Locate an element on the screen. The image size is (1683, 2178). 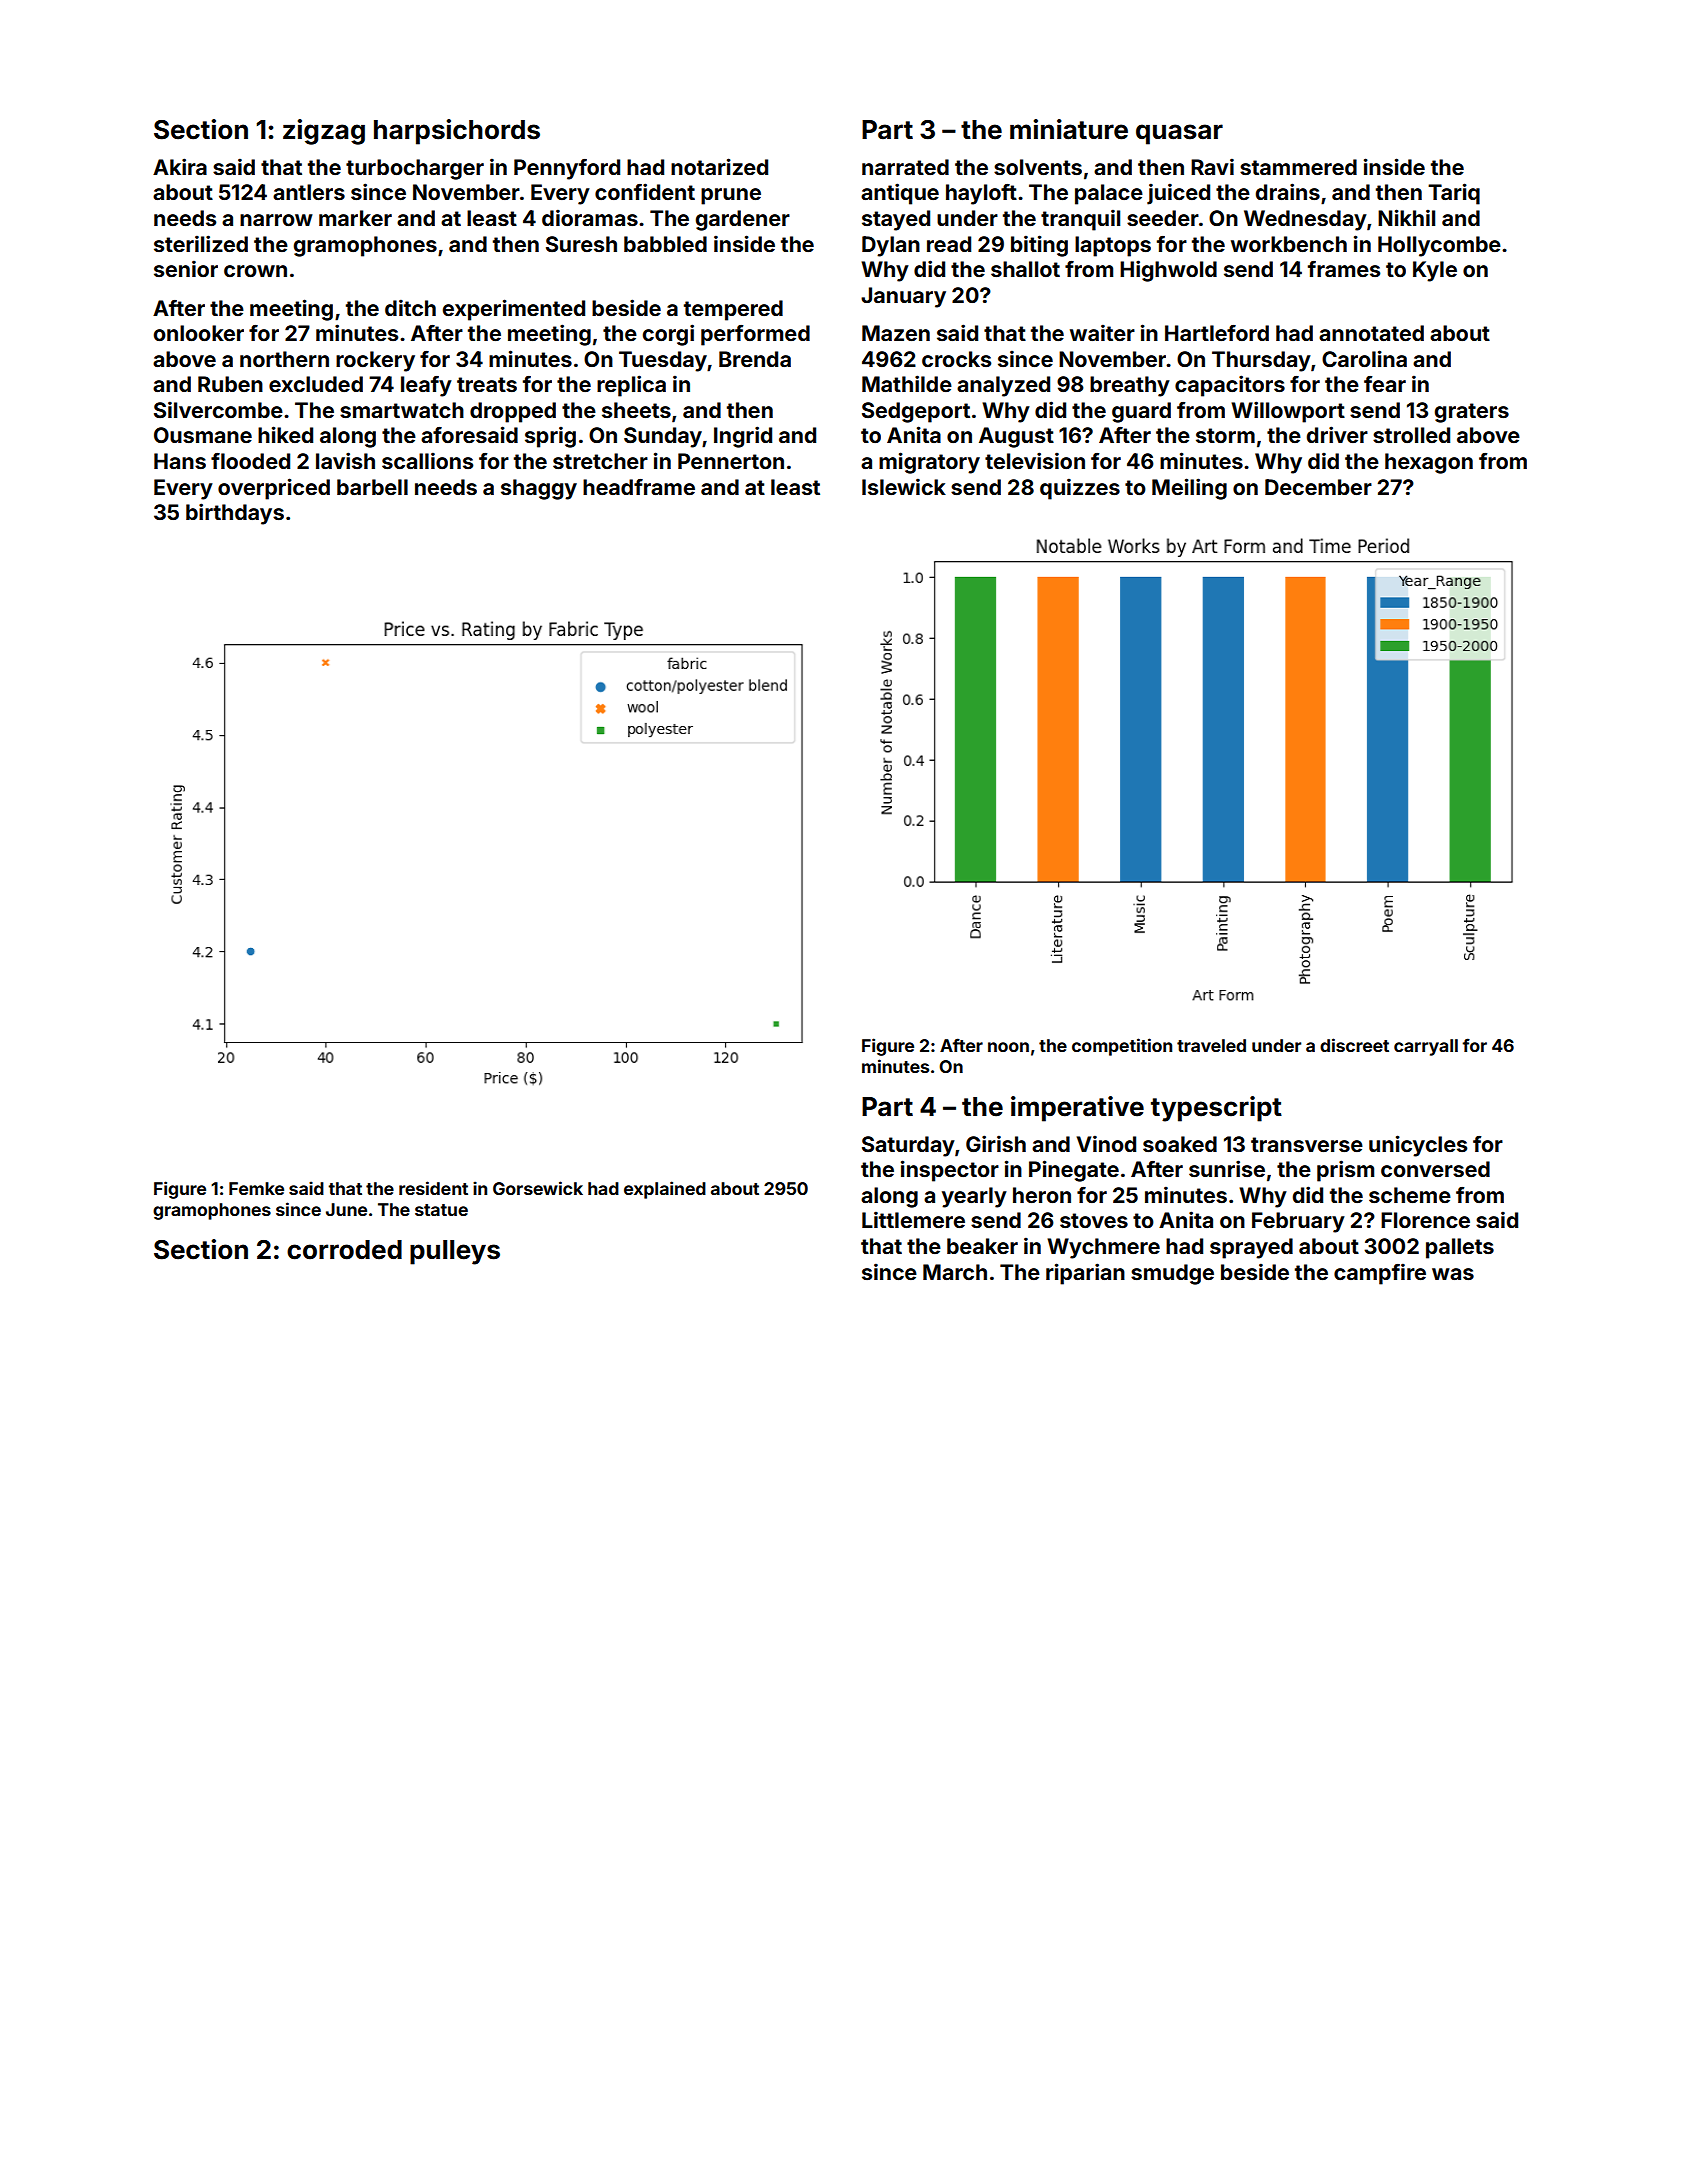
Ravi is located at coordinates (1212, 166).
